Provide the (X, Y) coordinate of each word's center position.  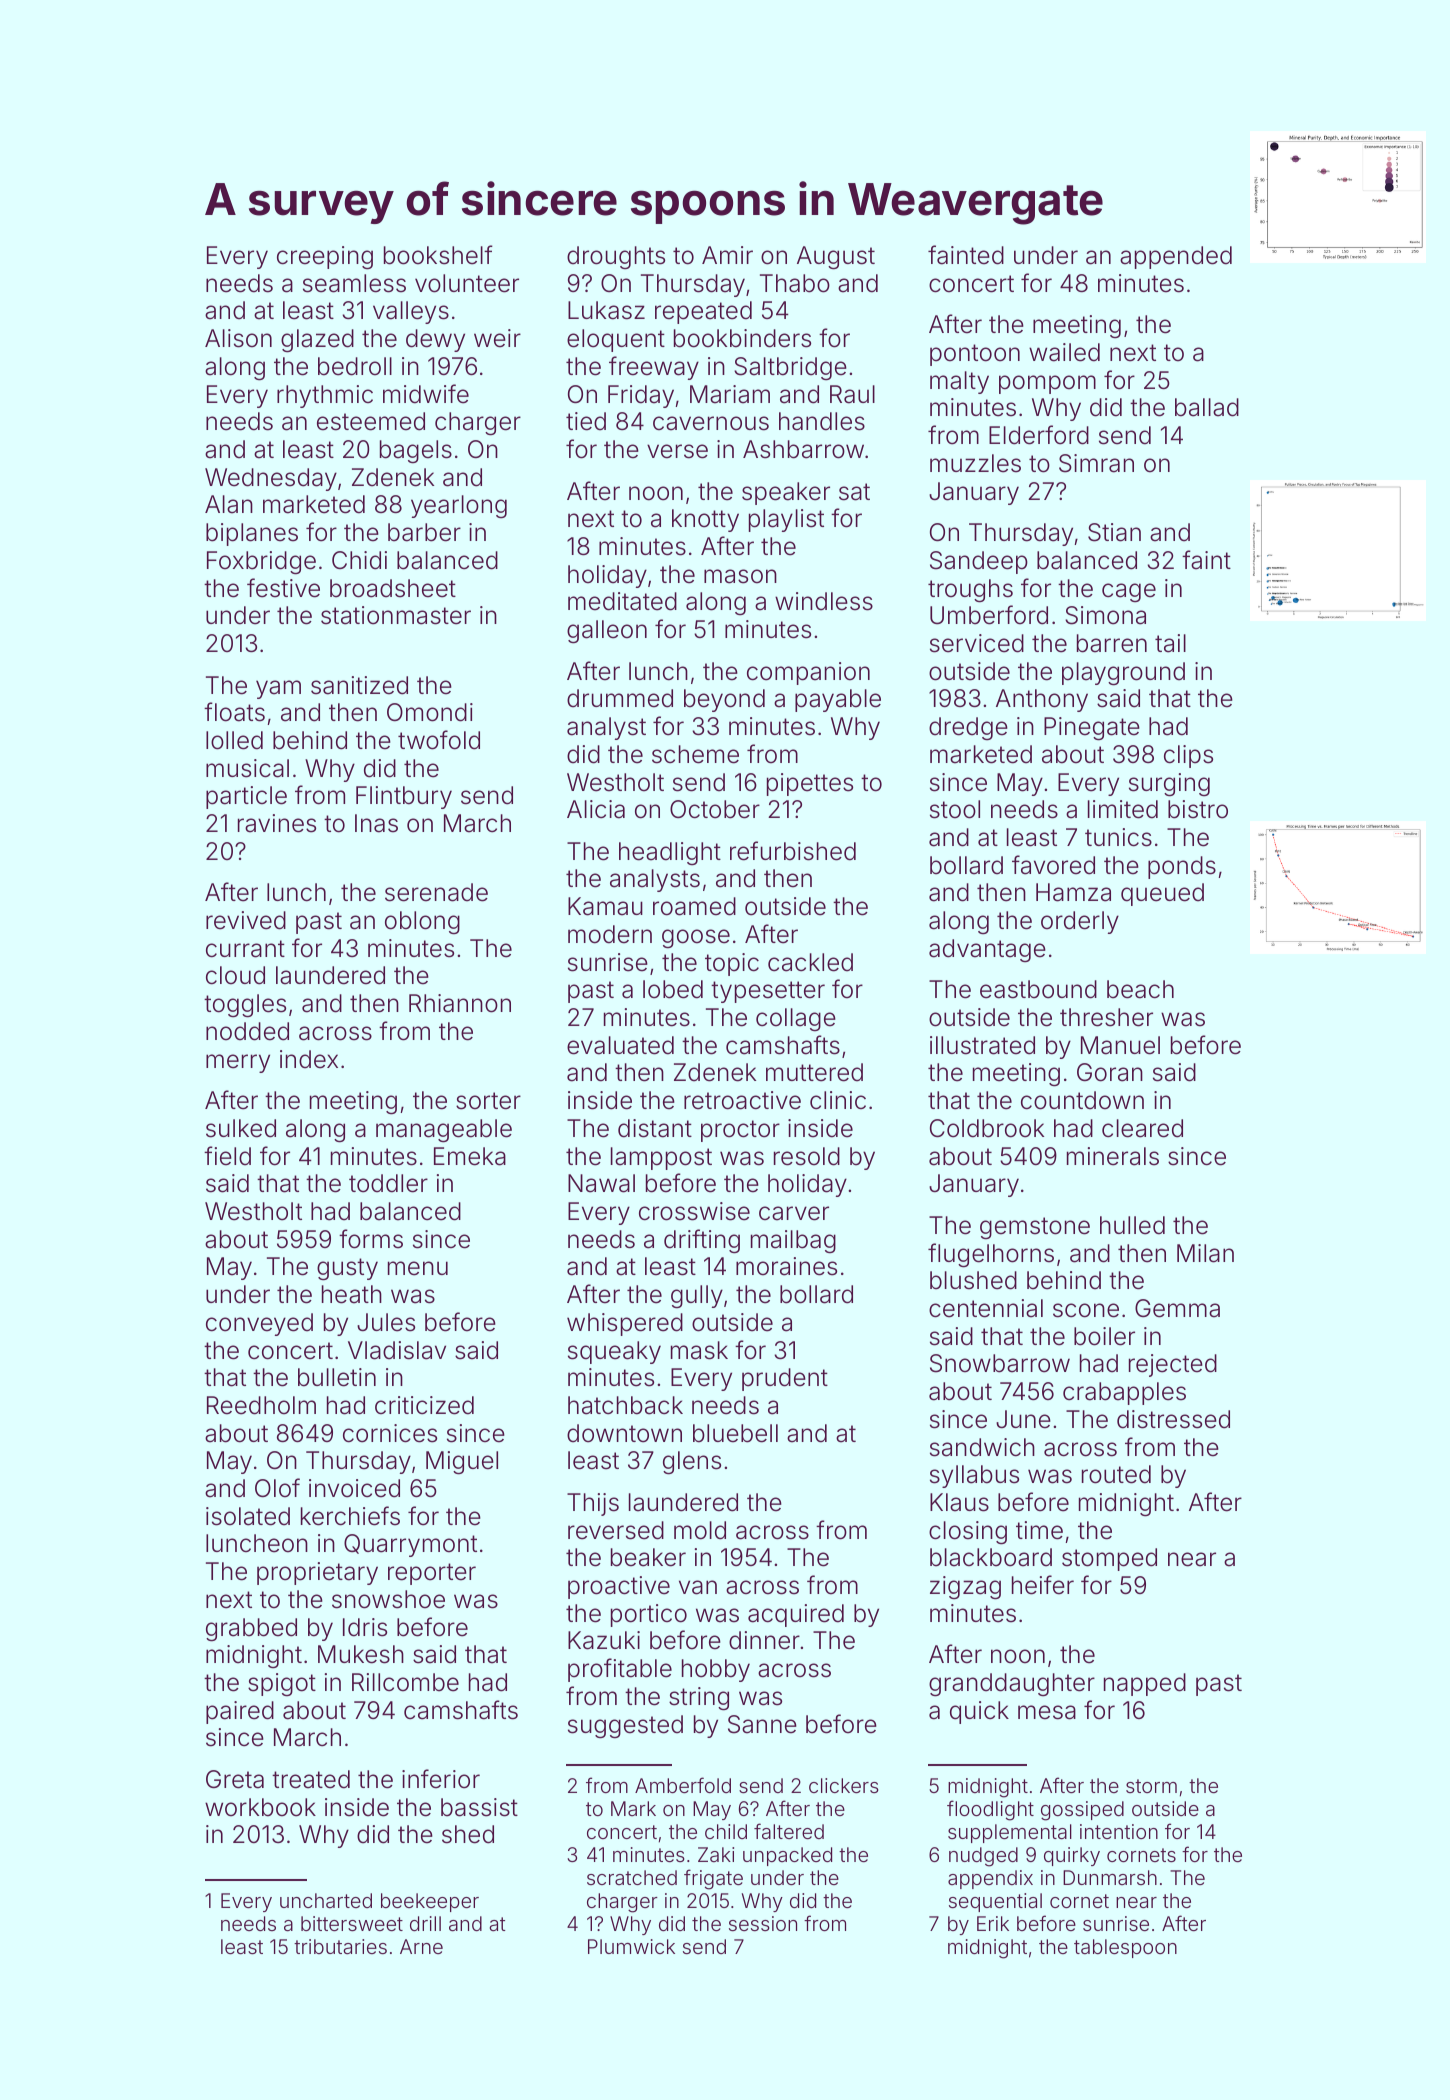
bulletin (337, 1377)
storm (1151, 1786)
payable (838, 700)
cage (1129, 592)
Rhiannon (460, 1003)
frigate (713, 1879)
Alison (238, 338)
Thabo (795, 283)
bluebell (735, 1433)
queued (1162, 894)
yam (278, 689)
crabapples (1124, 1393)
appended (1176, 257)
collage (796, 1019)
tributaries (340, 1946)
